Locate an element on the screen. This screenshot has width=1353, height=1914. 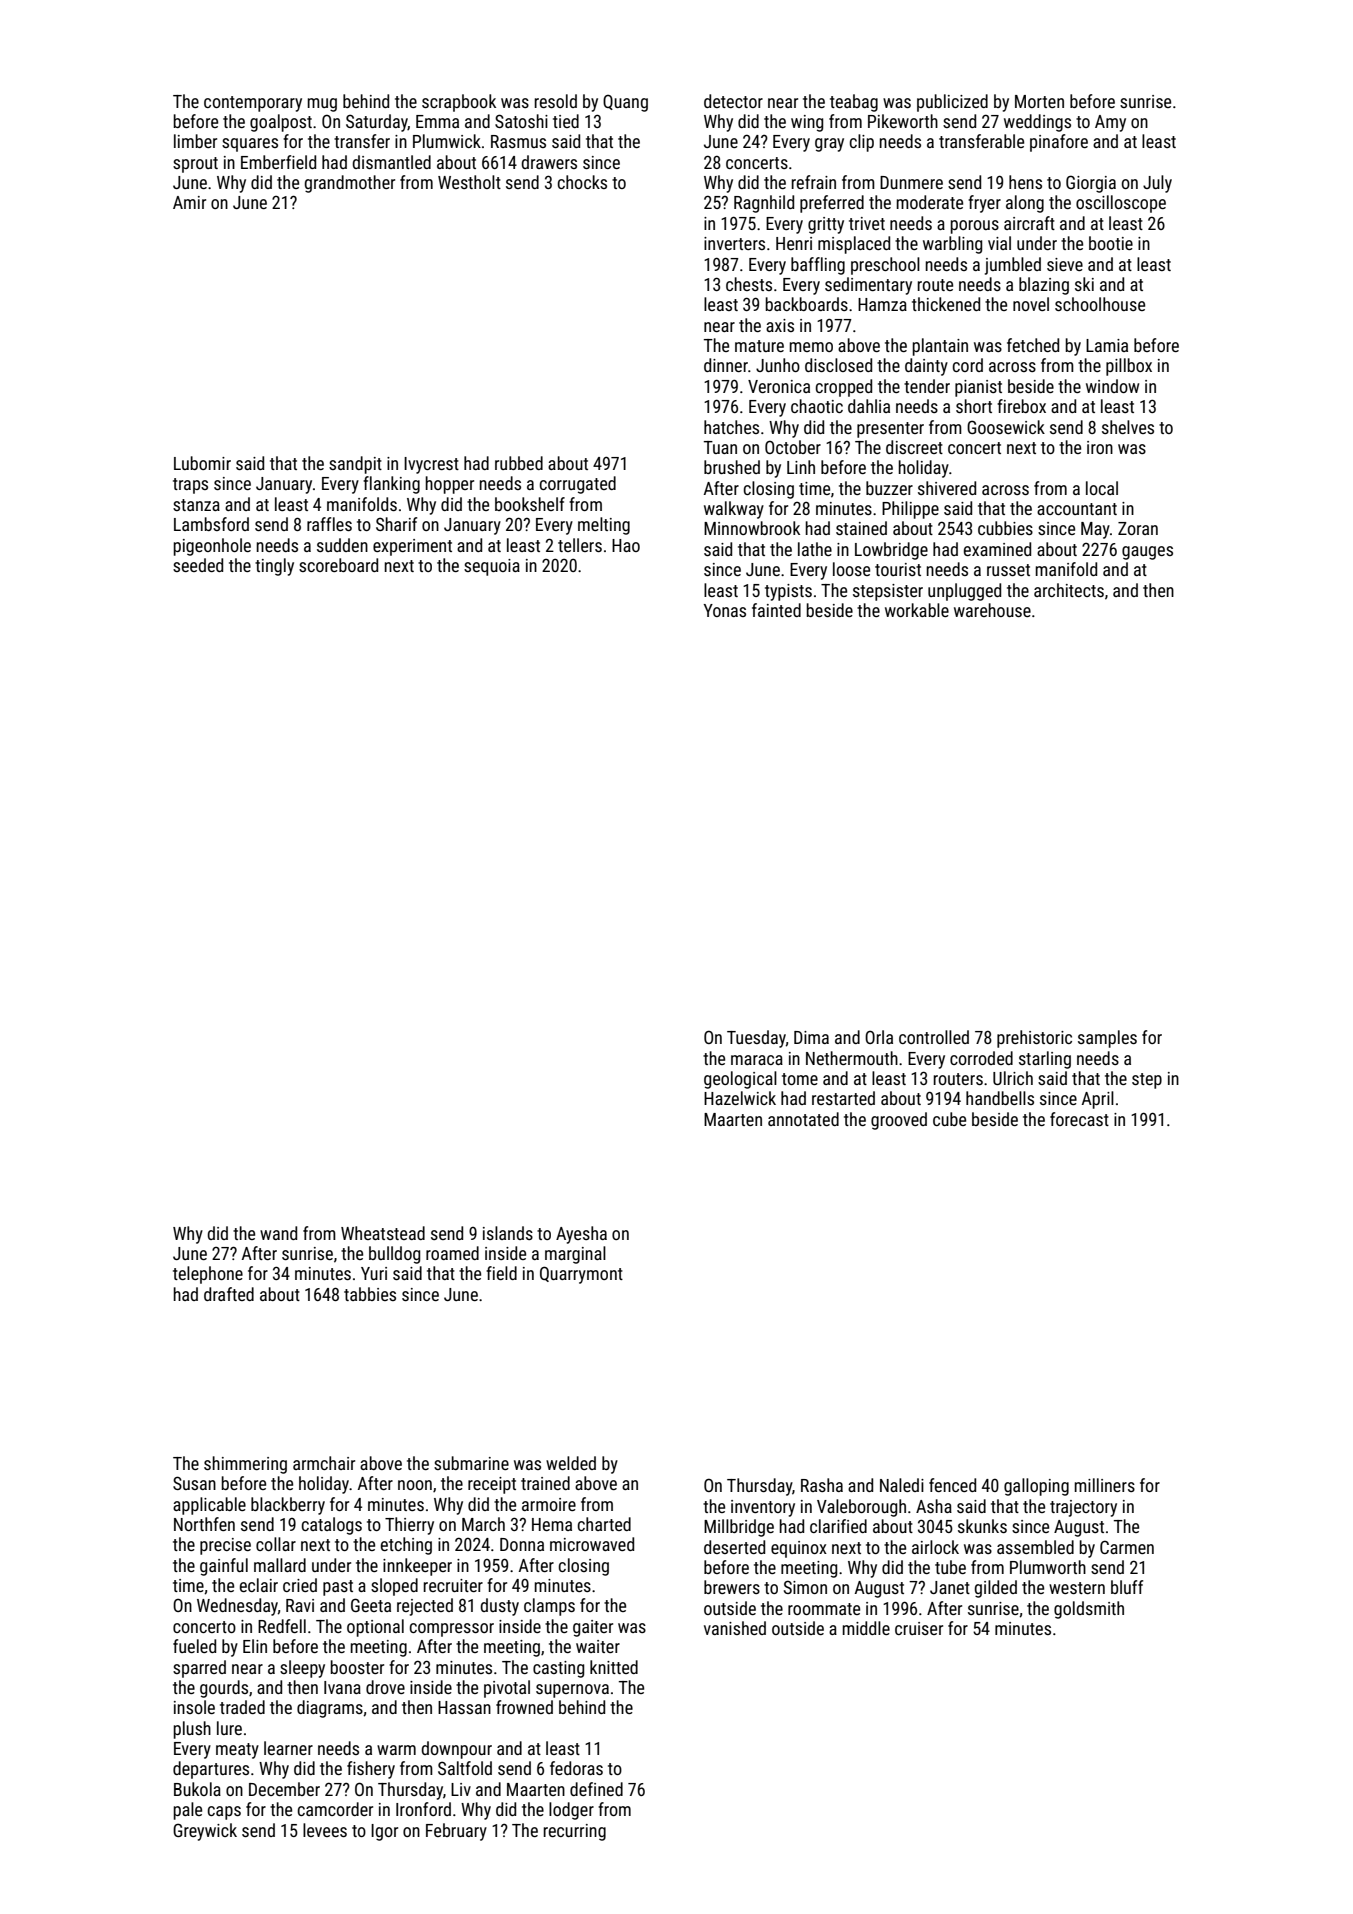
bookshelf is located at coordinates (530, 504).
